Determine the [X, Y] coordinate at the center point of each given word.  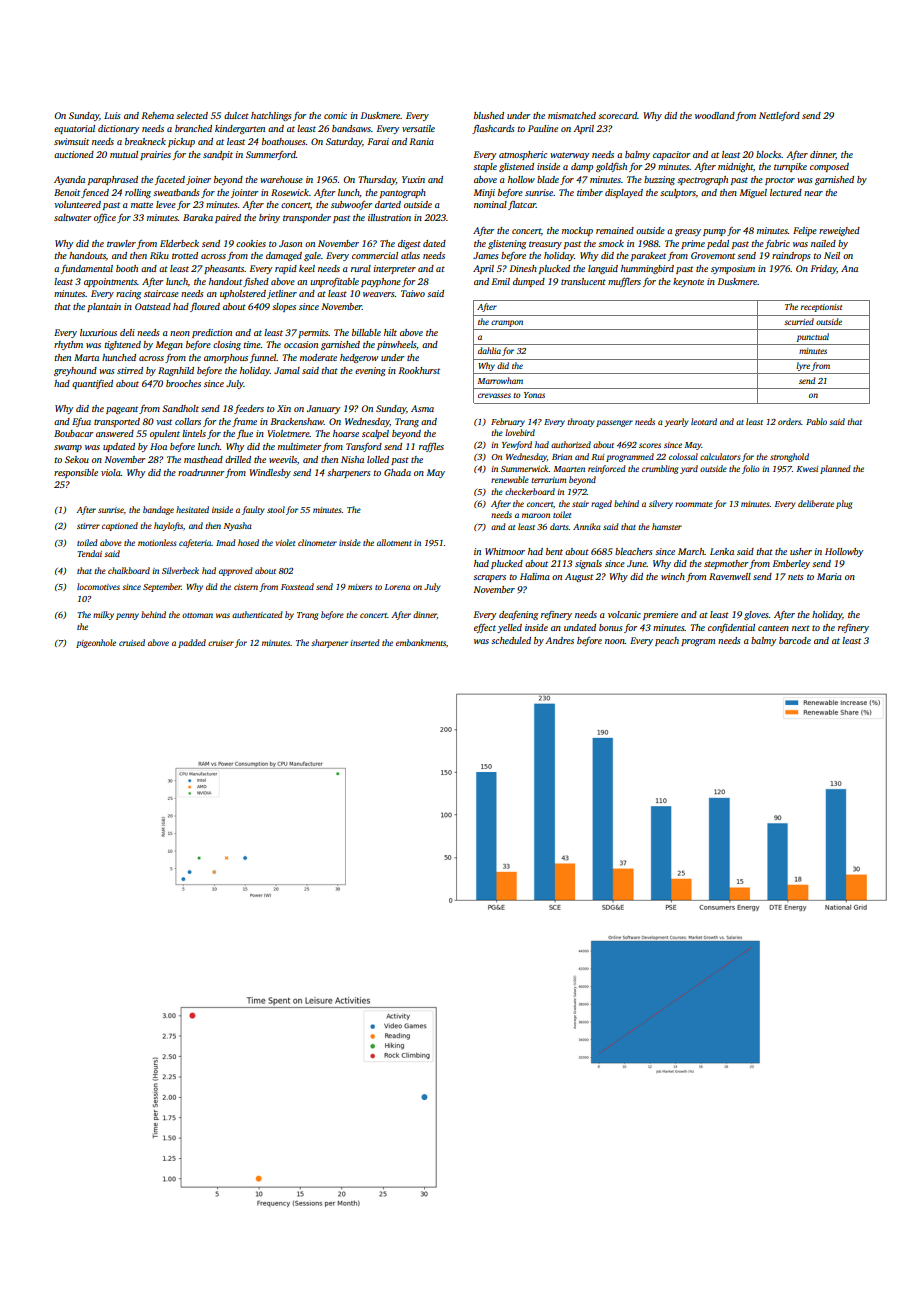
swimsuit [71, 141]
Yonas [534, 395]
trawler [121, 243]
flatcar [522, 205]
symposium [733, 269]
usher [801, 551]
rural [361, 268]
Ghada [397, 472]
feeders [249, 409]
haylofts [168, 526]
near [813, 193]
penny [127, 616]
